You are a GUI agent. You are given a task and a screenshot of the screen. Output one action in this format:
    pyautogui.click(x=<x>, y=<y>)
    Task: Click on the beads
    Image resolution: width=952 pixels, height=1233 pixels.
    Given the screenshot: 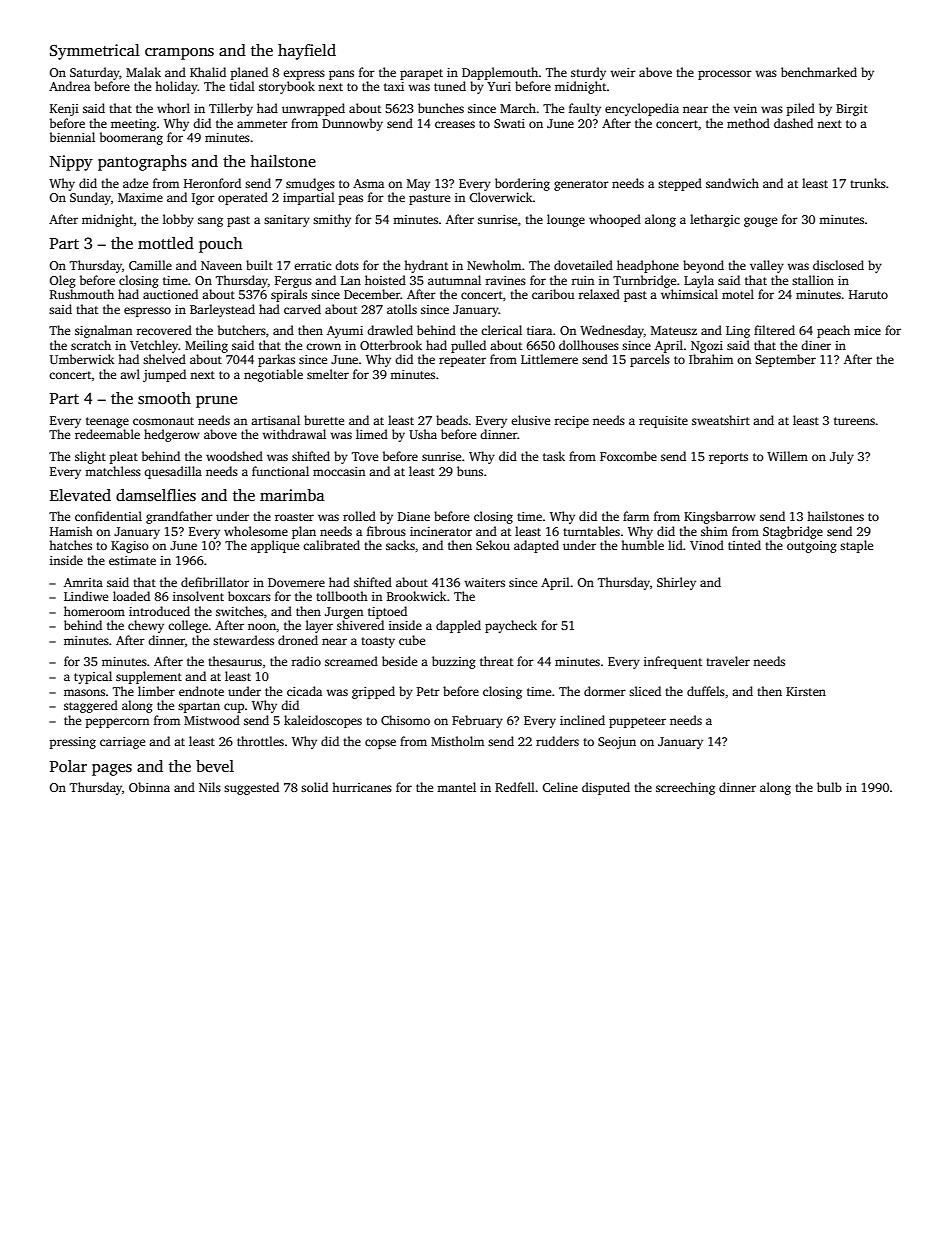 What is the action you would take?
    pyautogui.click(x=452, y=420)
